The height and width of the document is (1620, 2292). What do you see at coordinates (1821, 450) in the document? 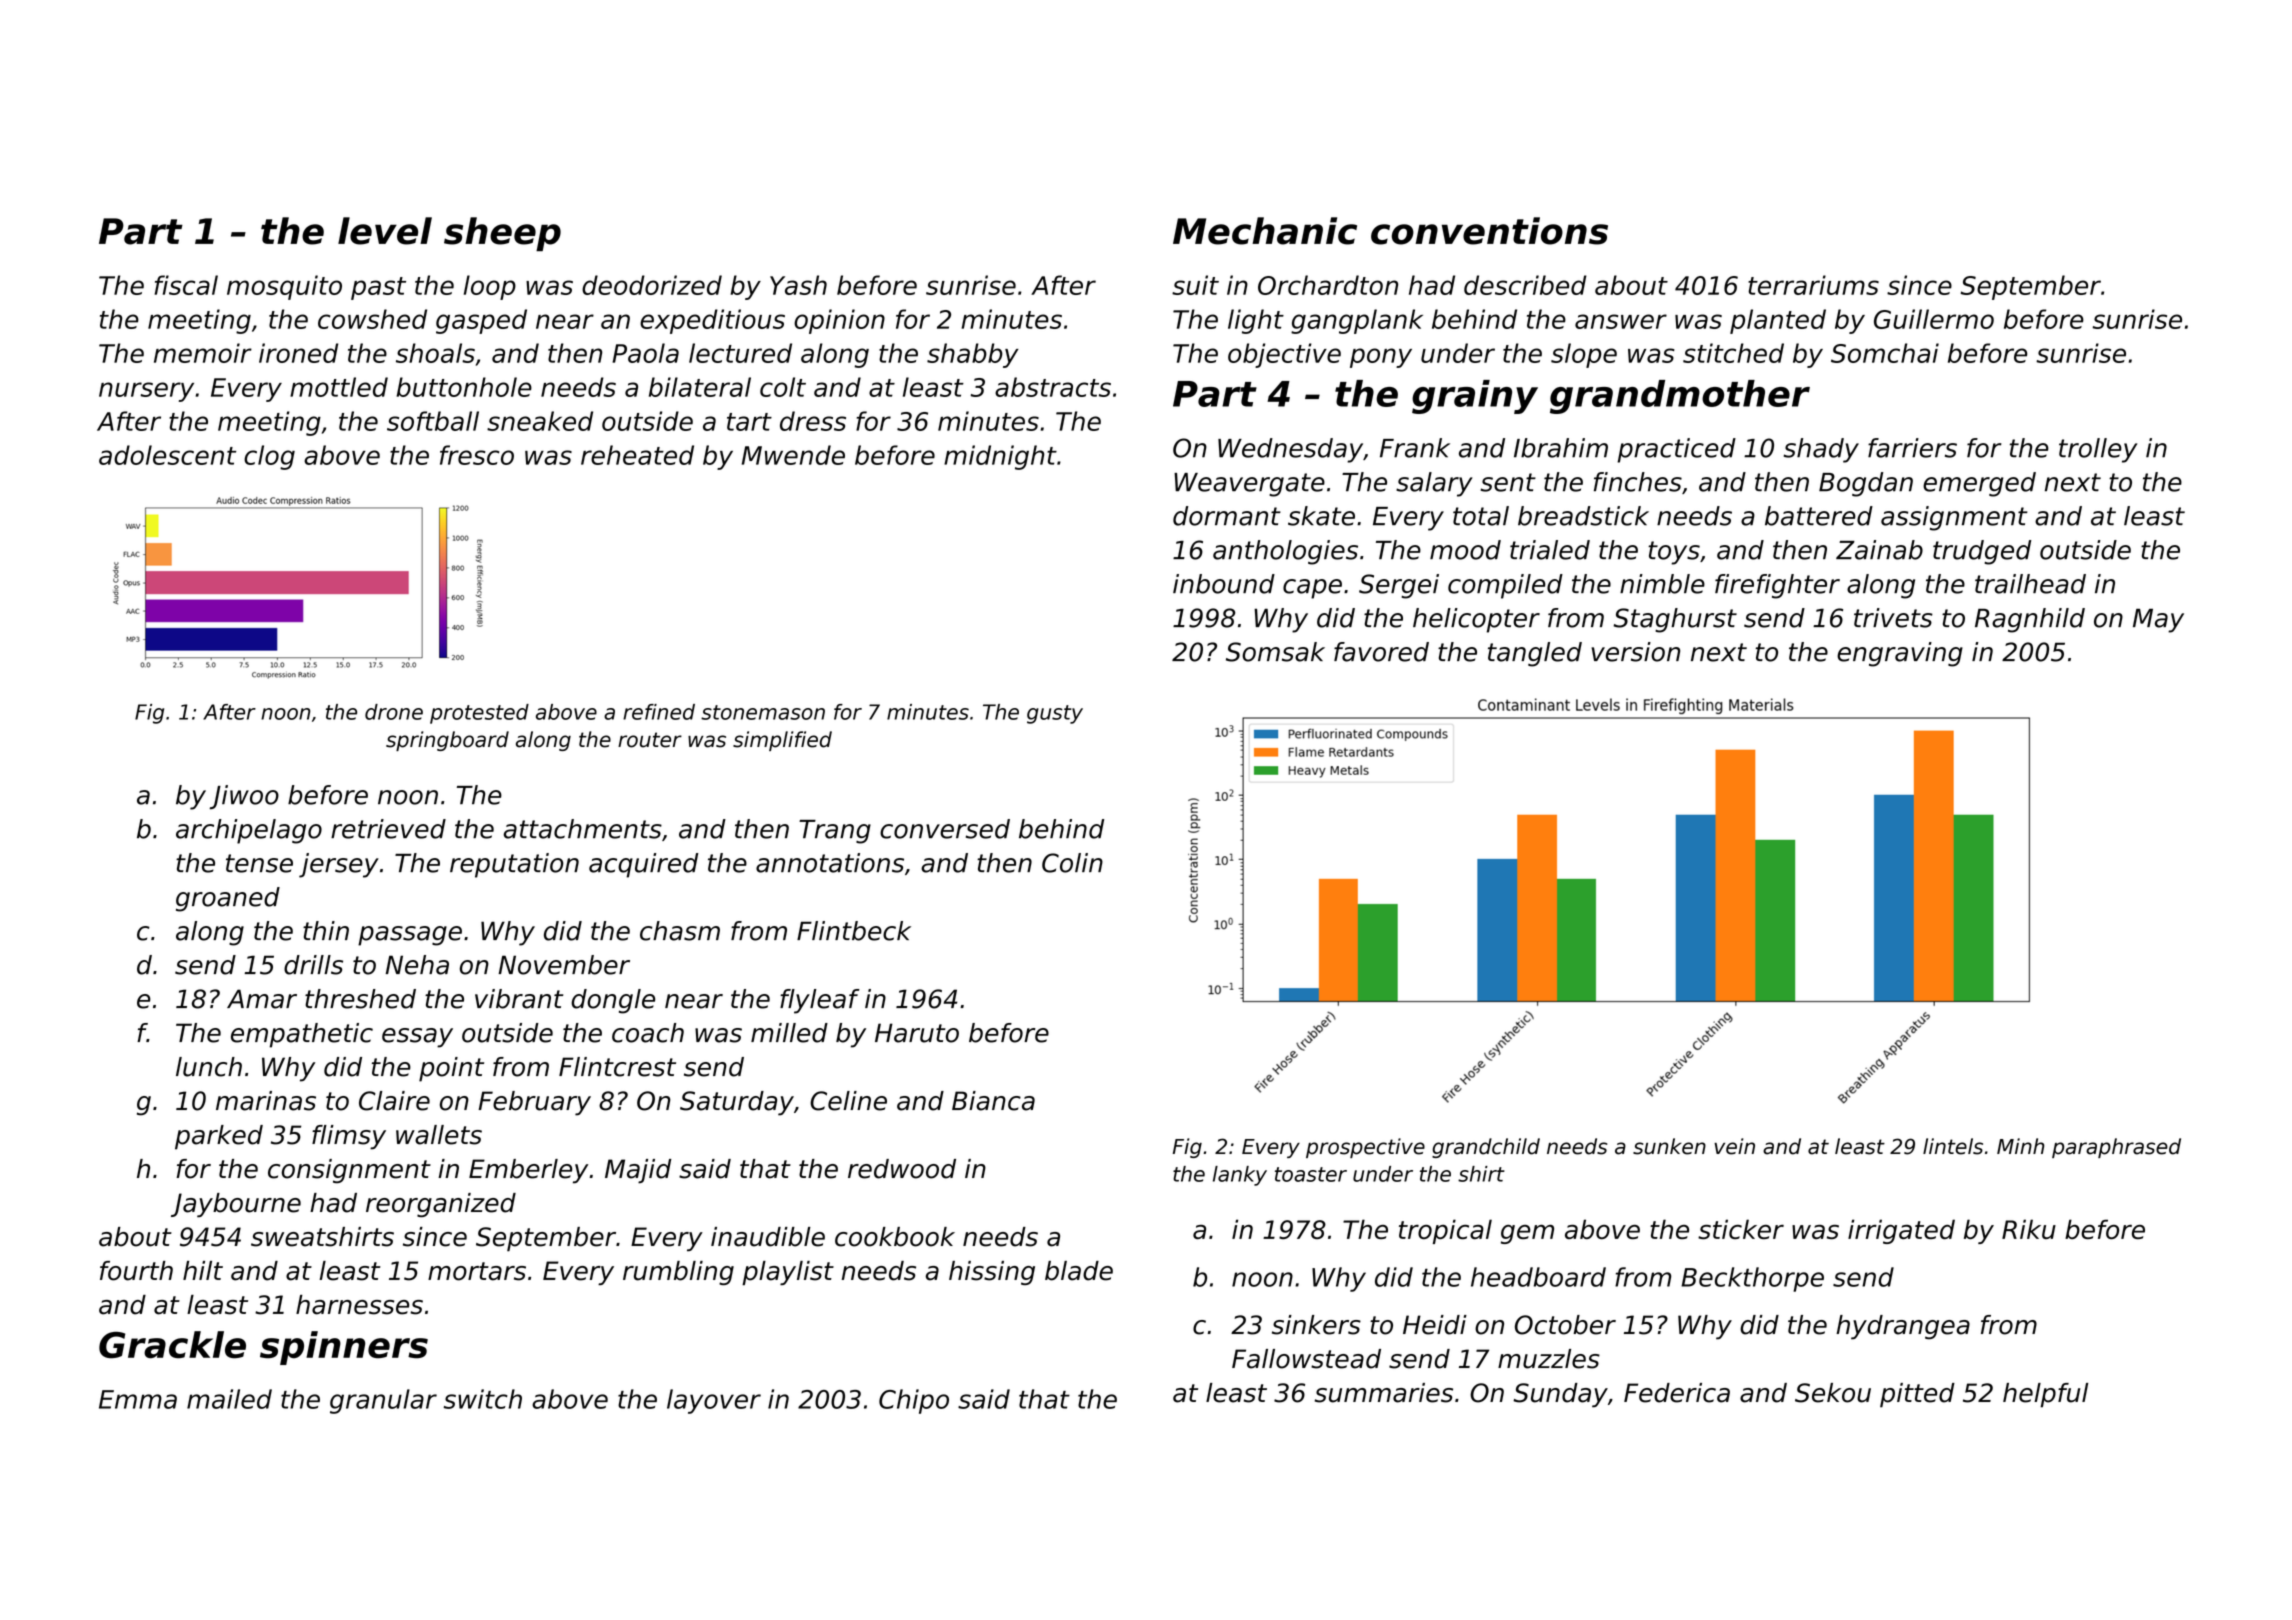
I see `shady` at bounding box center [1821, 450].
